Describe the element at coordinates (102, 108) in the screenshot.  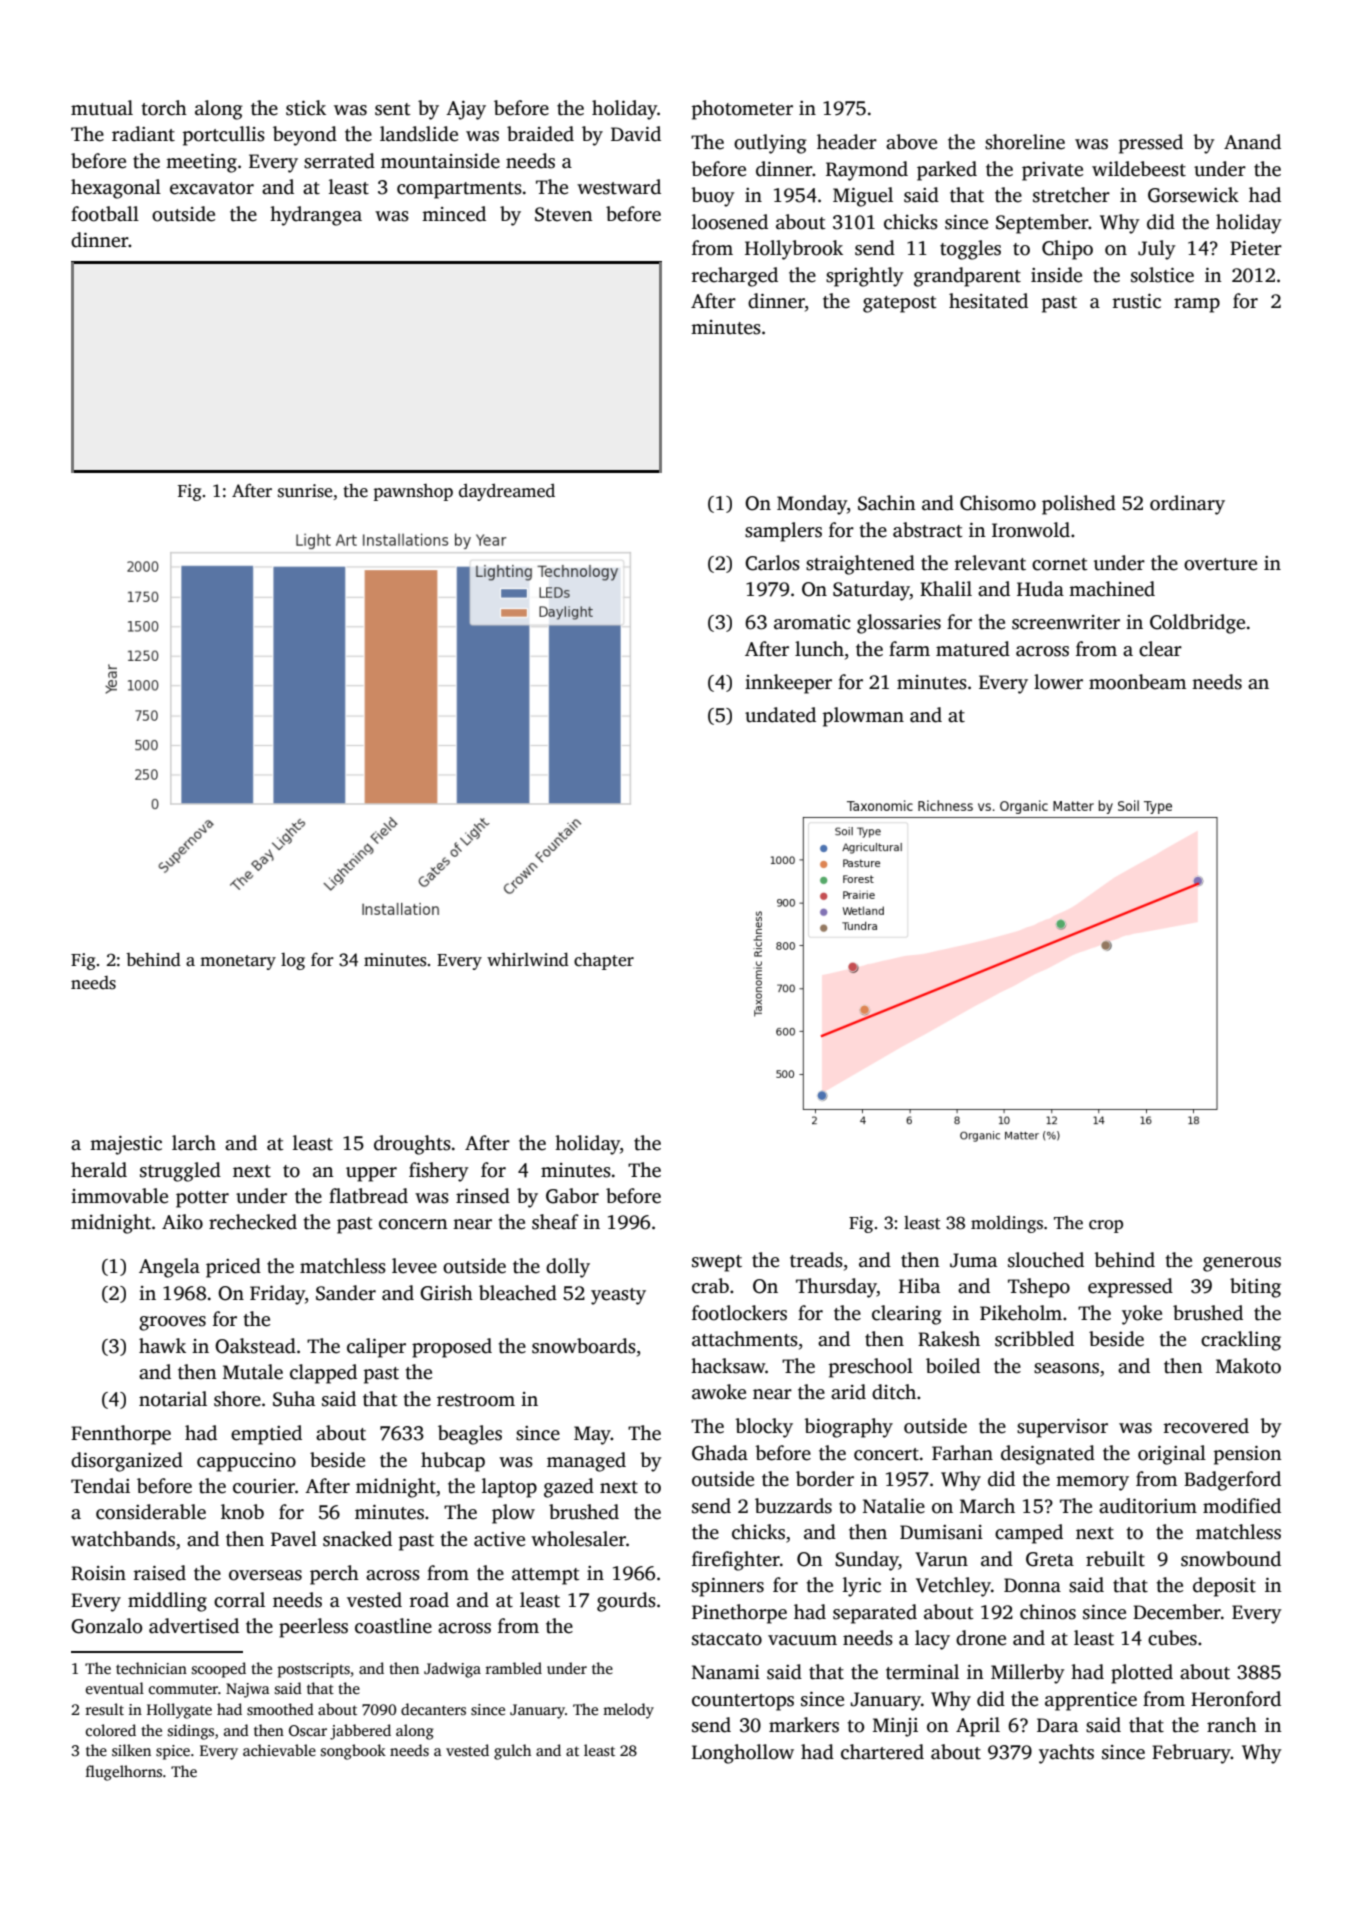
I see `mutual` at that location.
